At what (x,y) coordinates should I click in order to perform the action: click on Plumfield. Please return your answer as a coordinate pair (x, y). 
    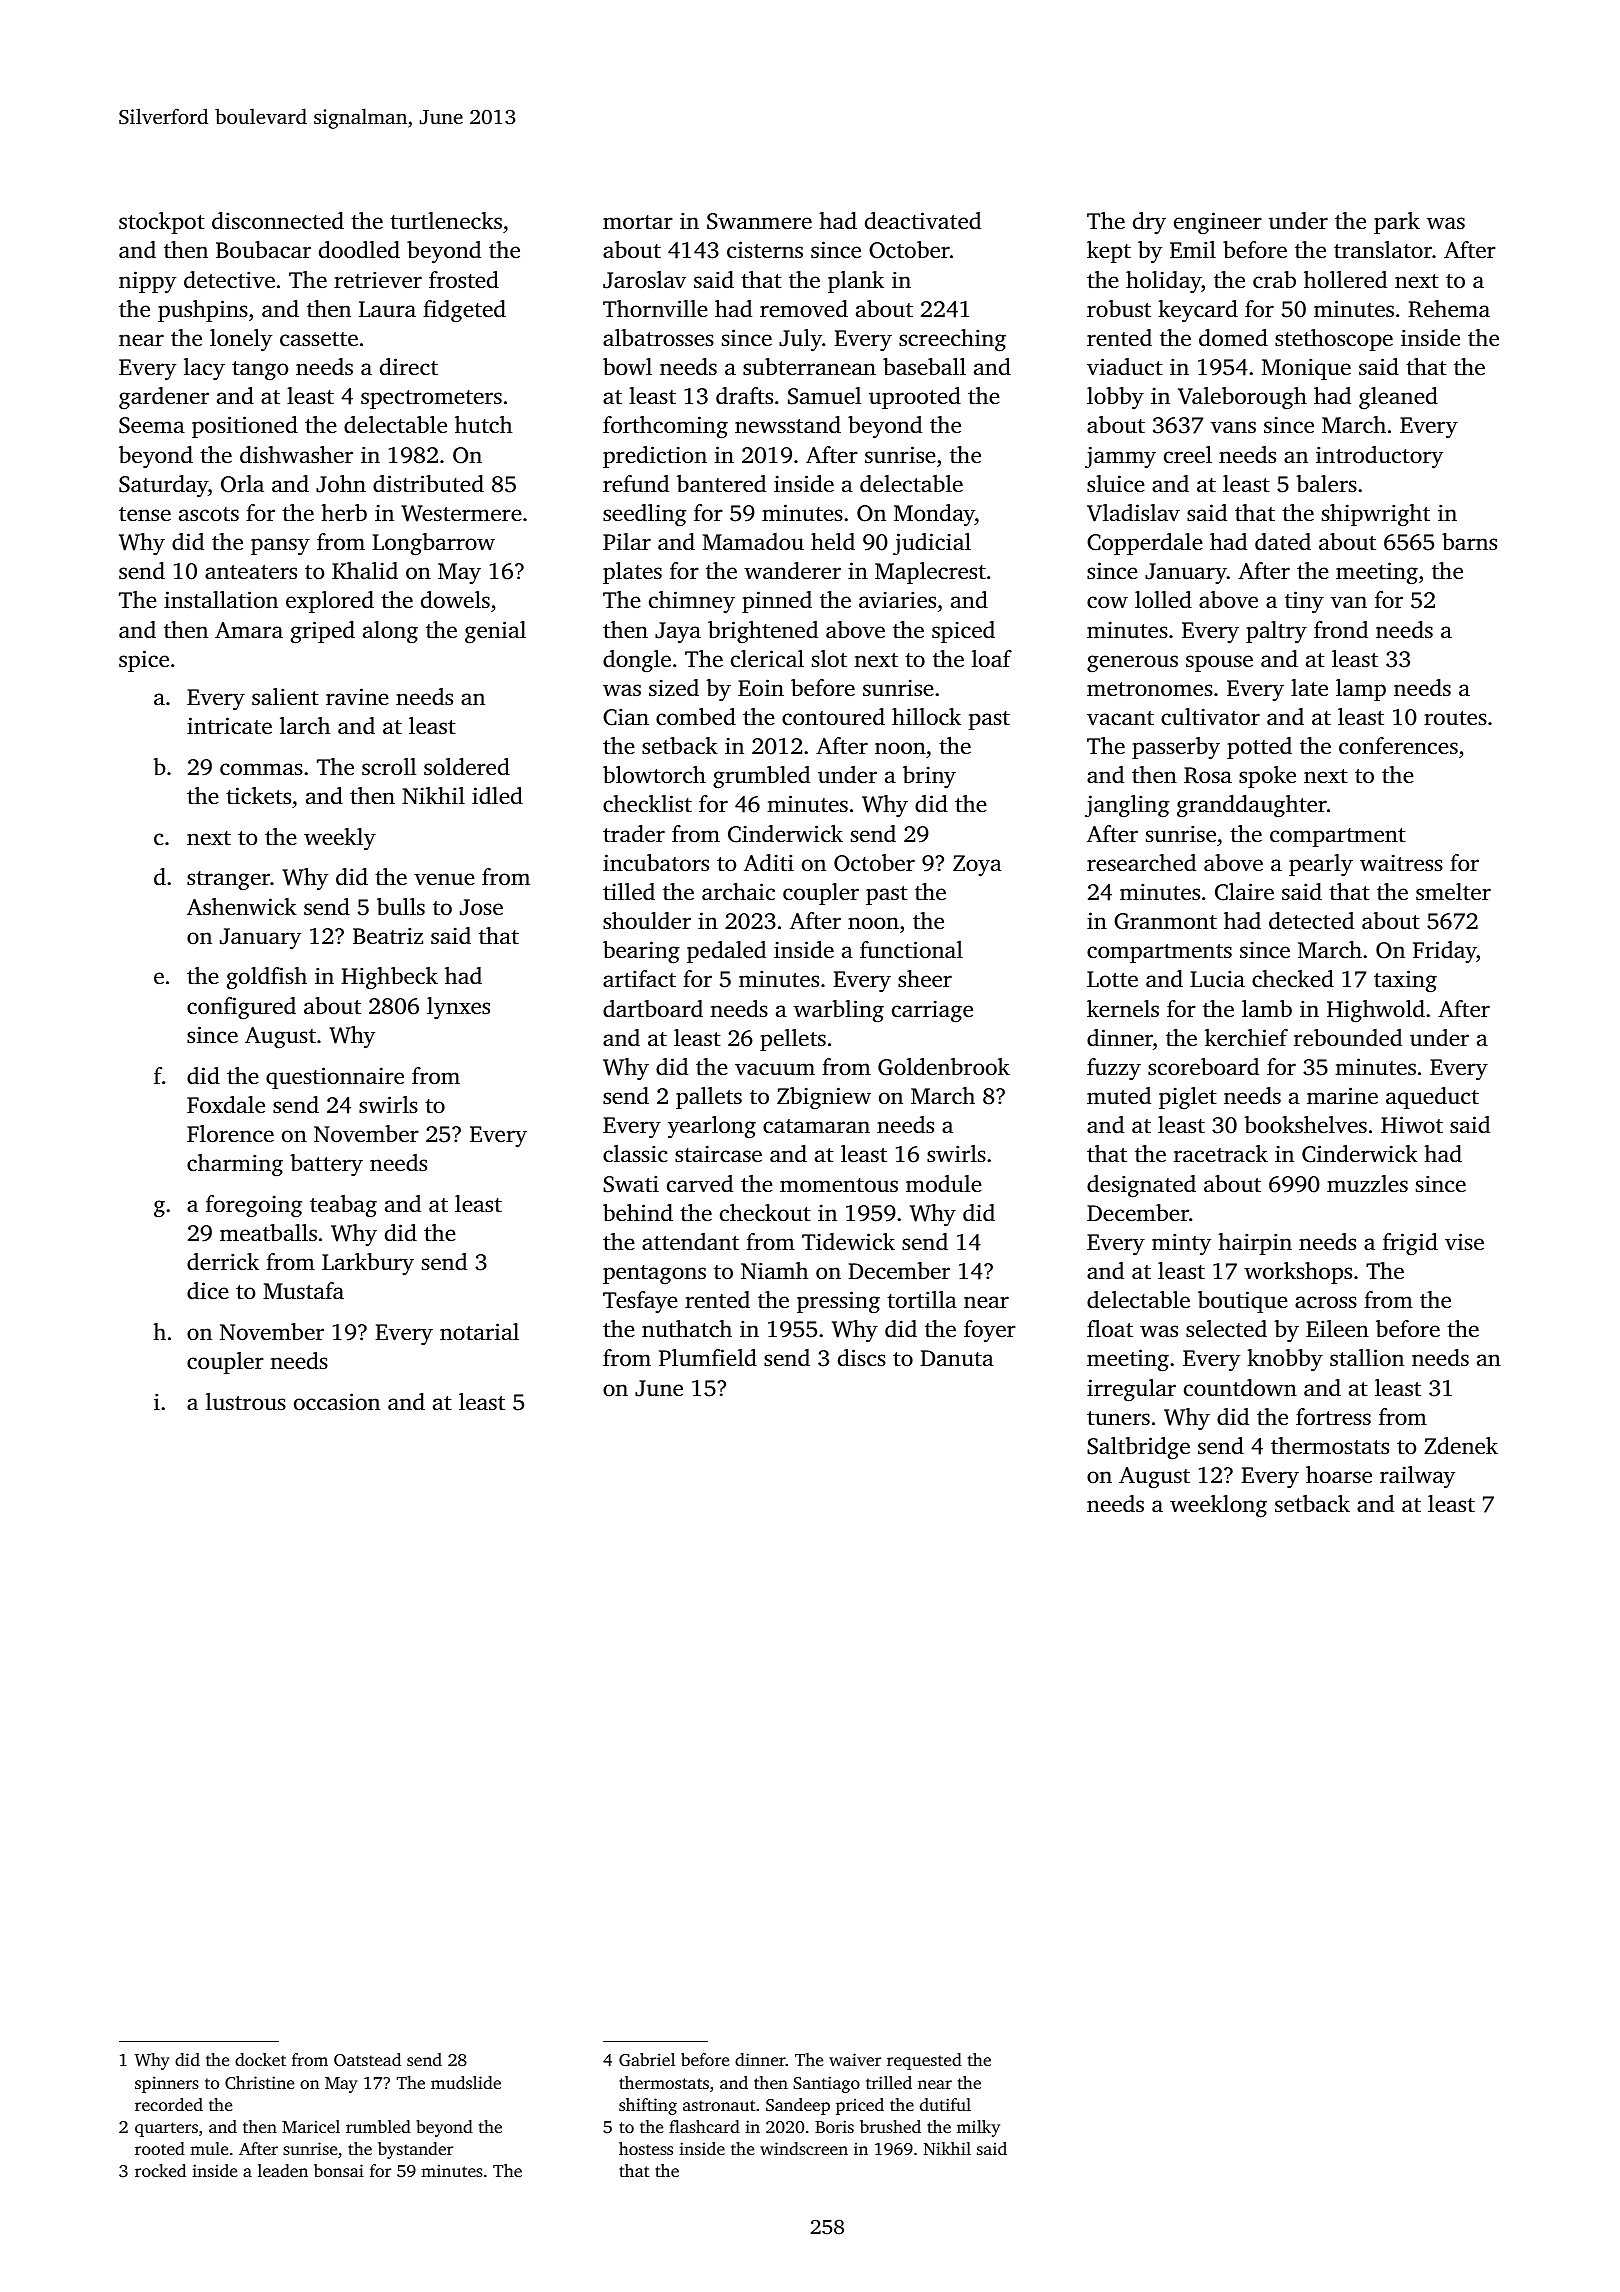
    Looking at the image, I should click on (708, 1357).
